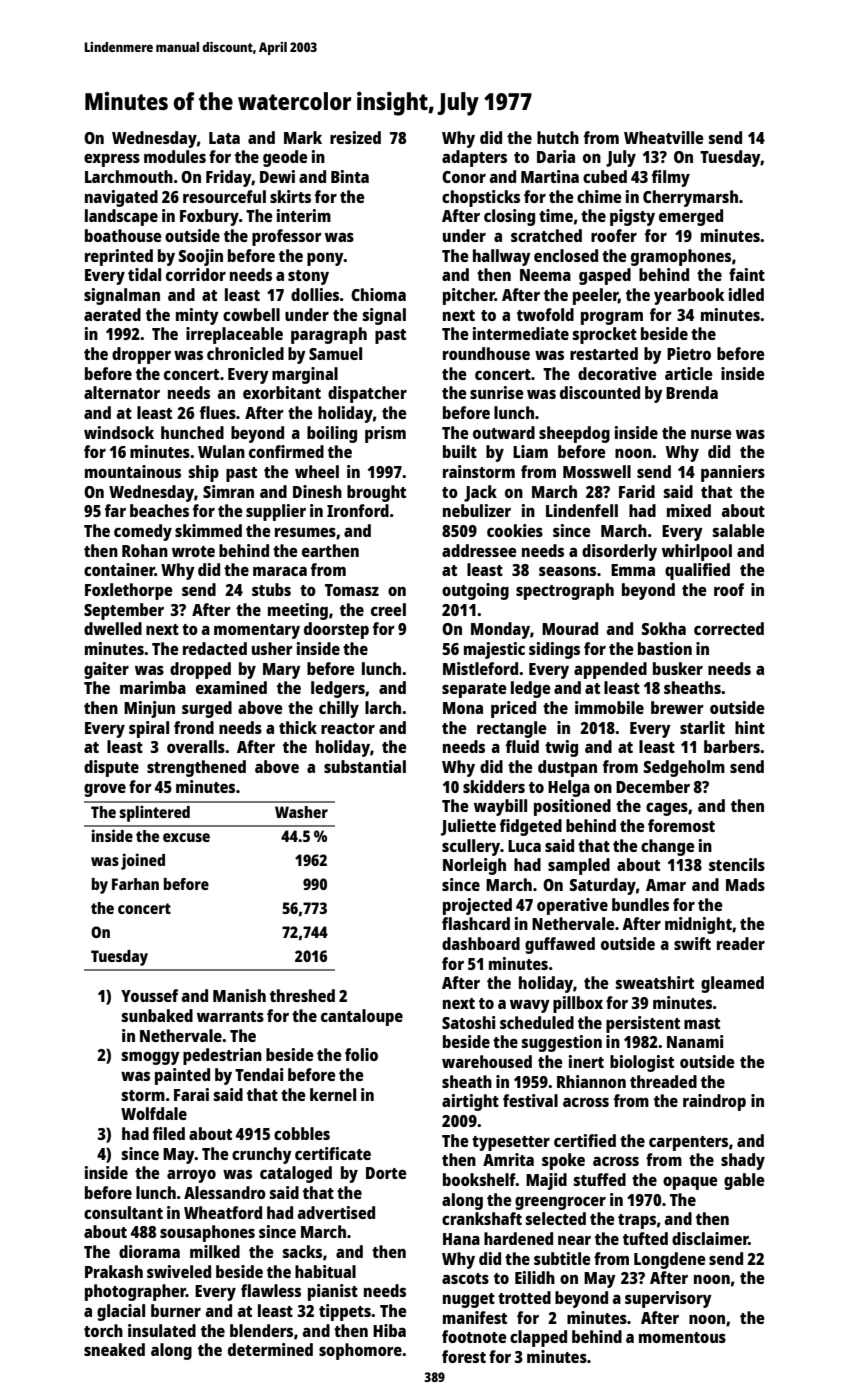 The height and width of the screenshot is (1400, 849). Describe the element at coordinates (689, 353) in the screenshot. I see `Pietro` at that location.
